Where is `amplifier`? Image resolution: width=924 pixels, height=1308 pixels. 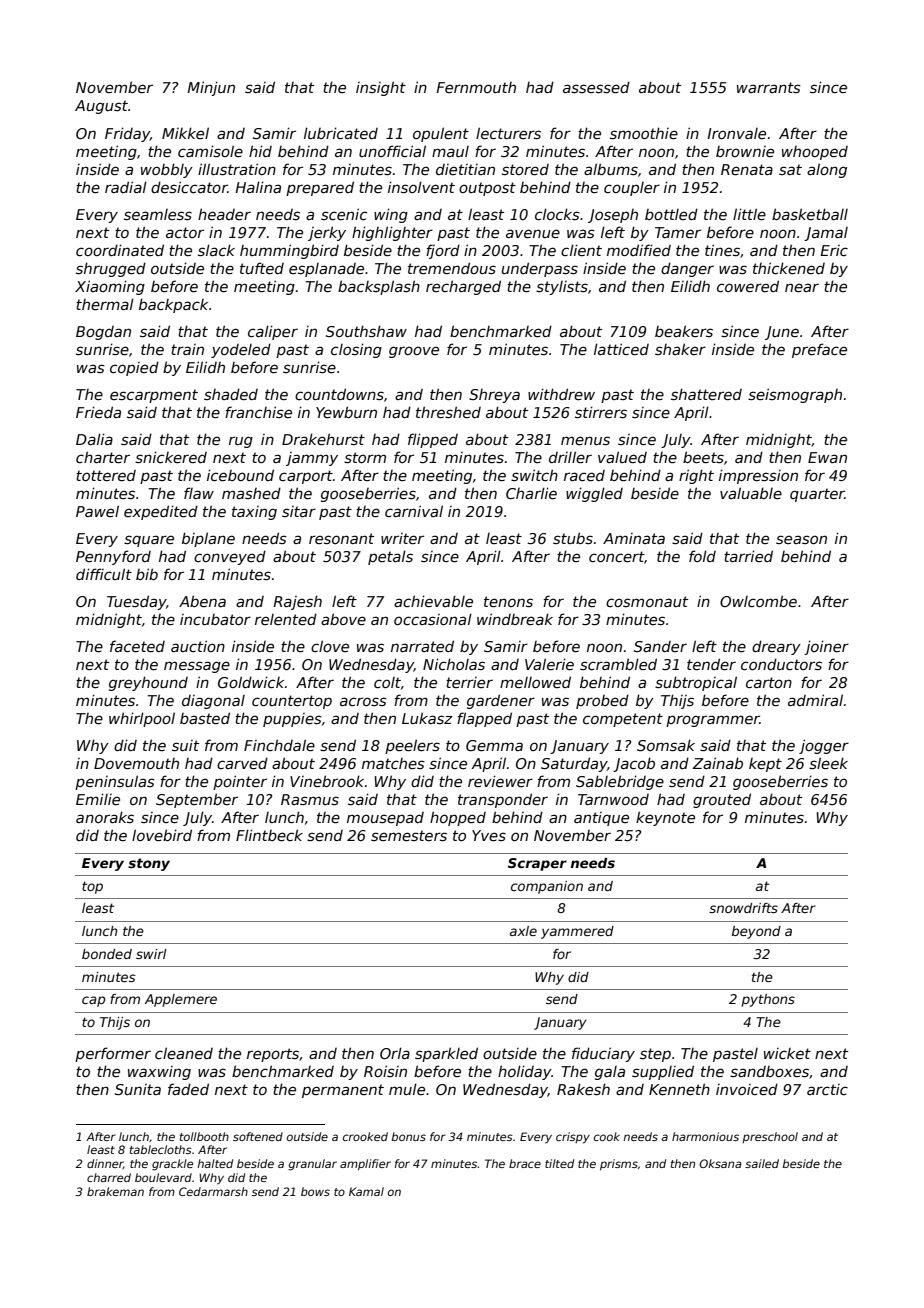 amplifier is located at coordinates (365, 1165).
